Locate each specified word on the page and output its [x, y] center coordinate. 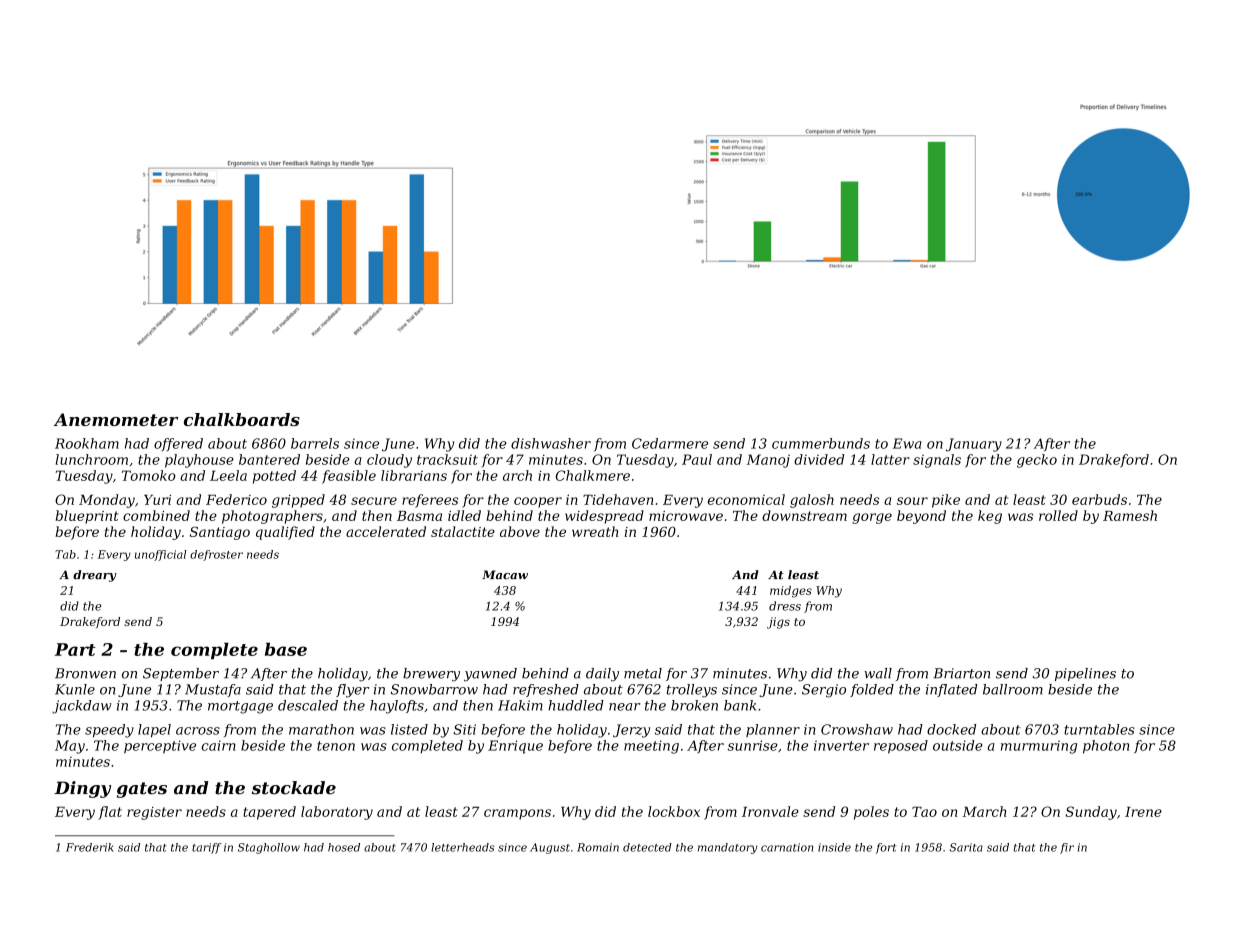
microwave [686, 516]
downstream [804, 515]
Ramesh [1130, 515]
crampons [517, 814]
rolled [1058, 515]
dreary [95, 576]
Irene [1143, 812]
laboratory [337, 813]
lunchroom [92, 459]
